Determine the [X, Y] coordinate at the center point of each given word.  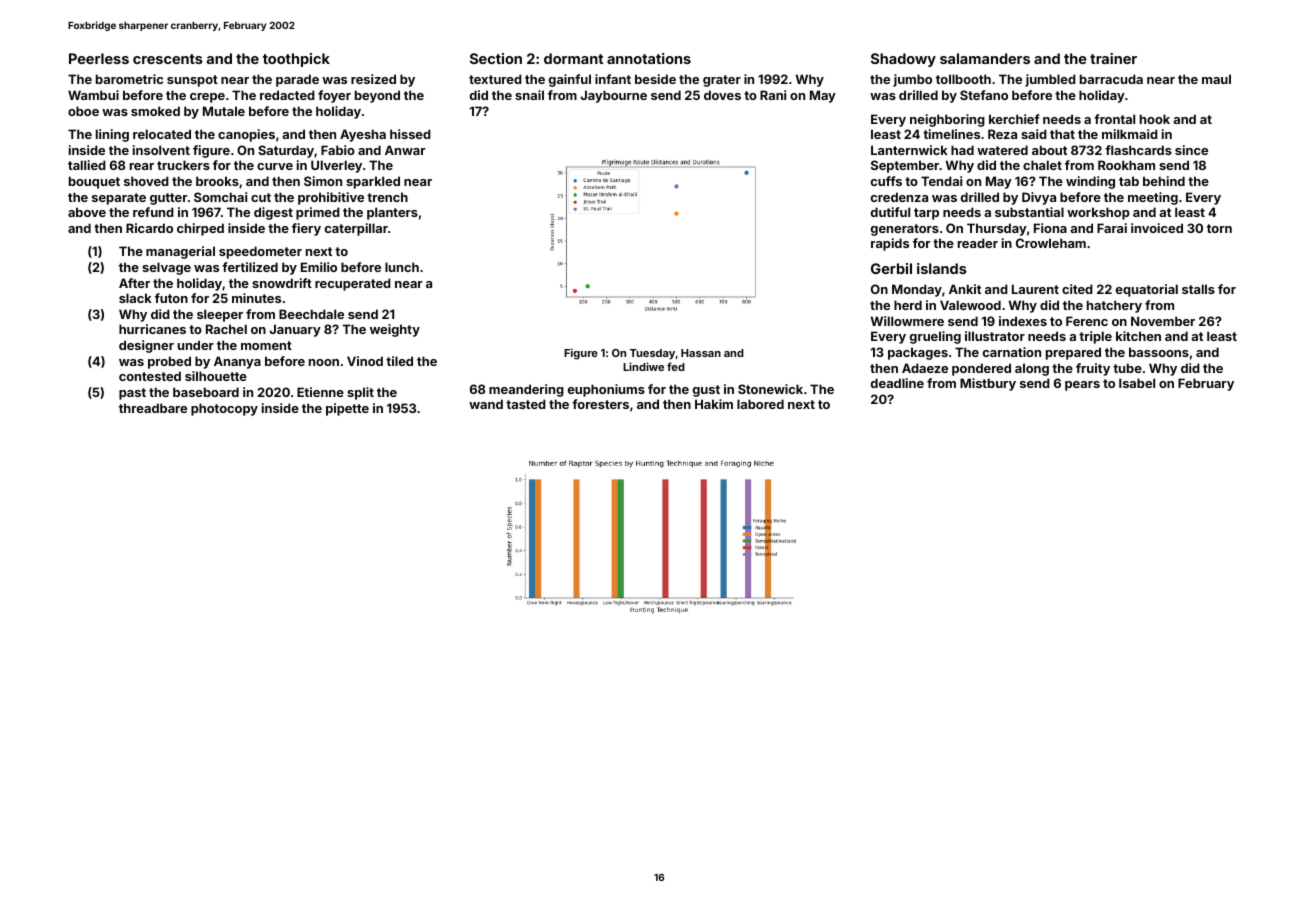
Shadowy [903, 60]
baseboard [206, 392]
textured [495, 79]
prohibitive [331, 198]
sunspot [192, 81]
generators [905, 230]
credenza [899, 197]
